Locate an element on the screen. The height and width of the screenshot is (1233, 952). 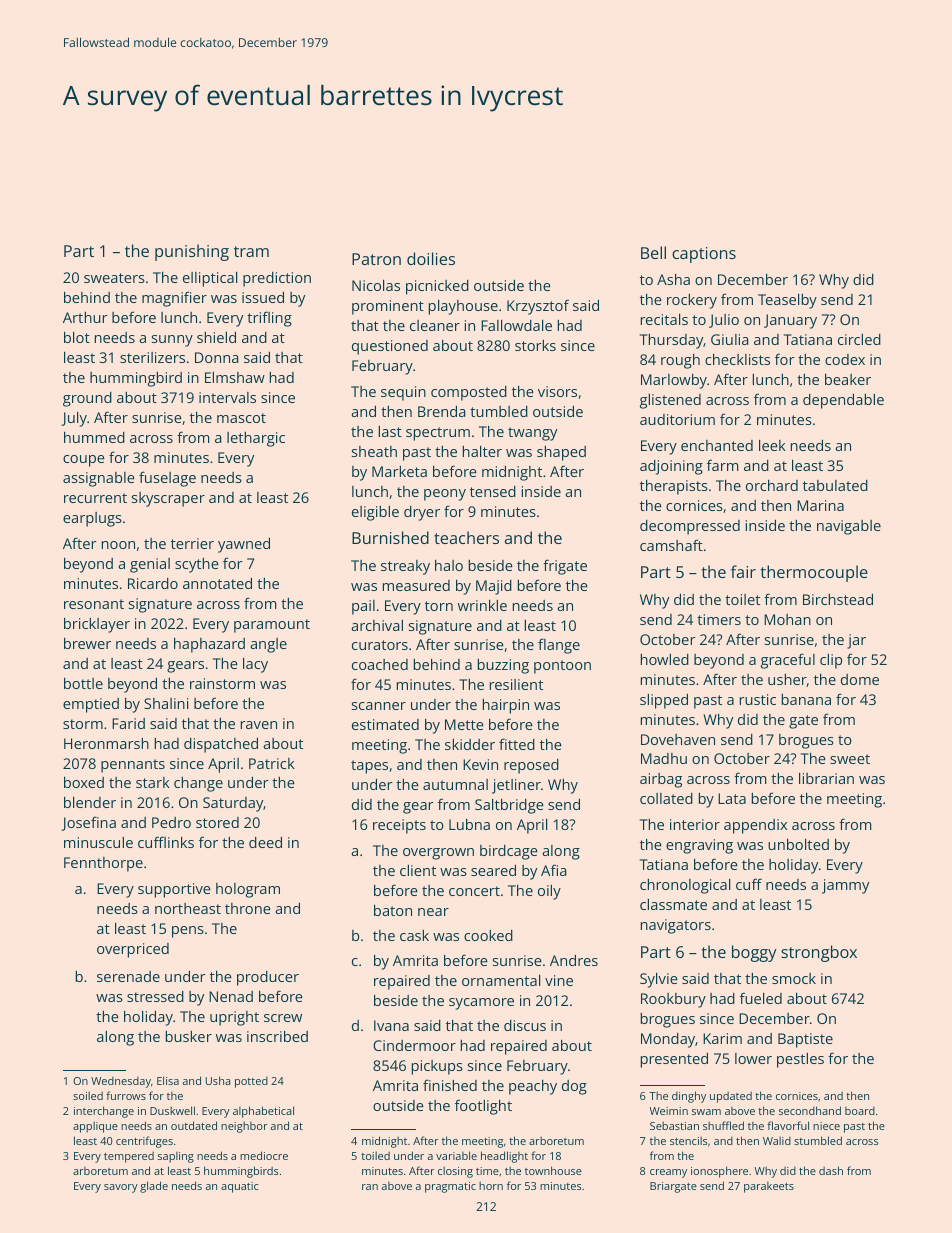
Bell is located at coordinates (653, 252).
